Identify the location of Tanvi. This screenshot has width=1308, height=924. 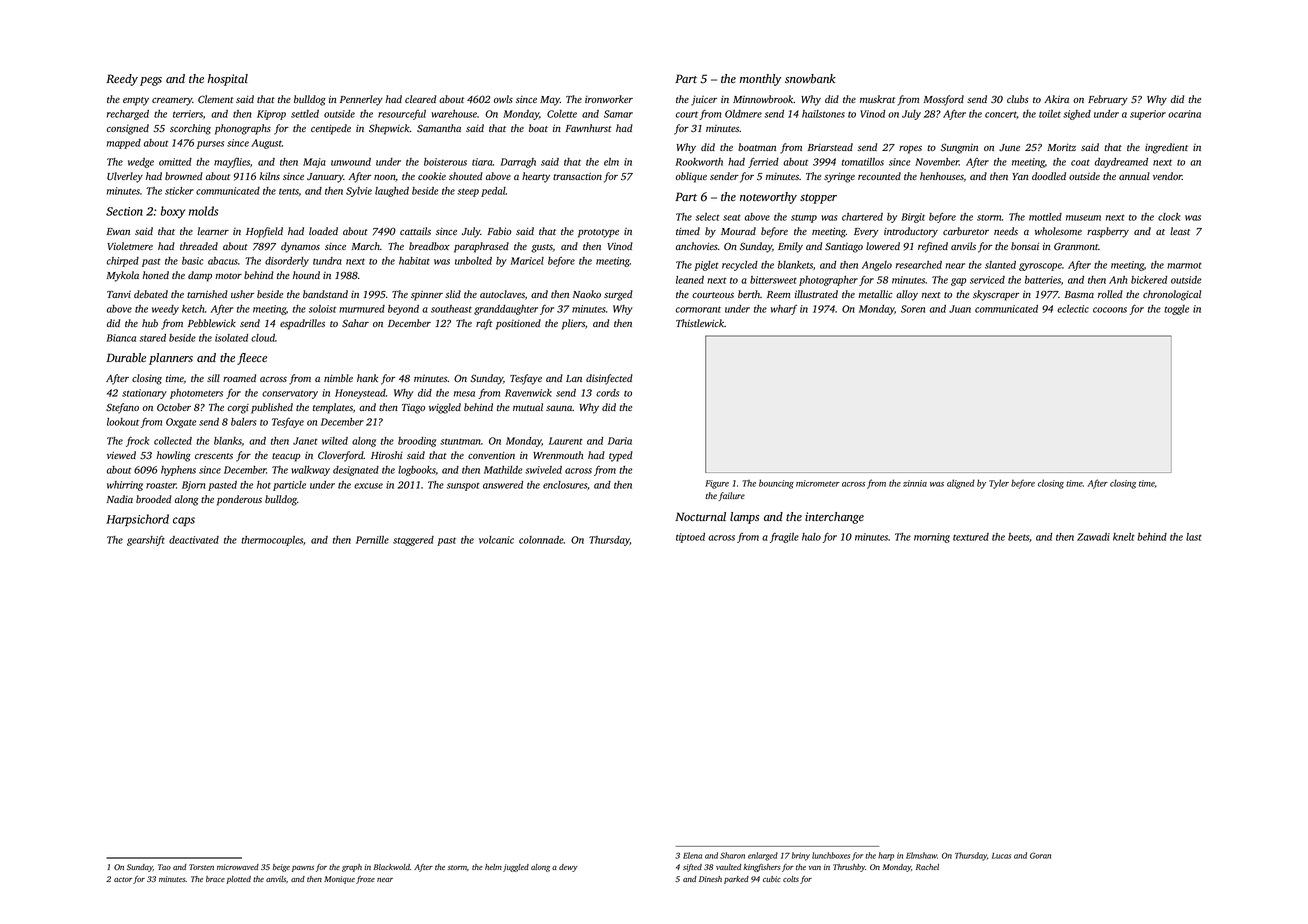
(119, 294).
